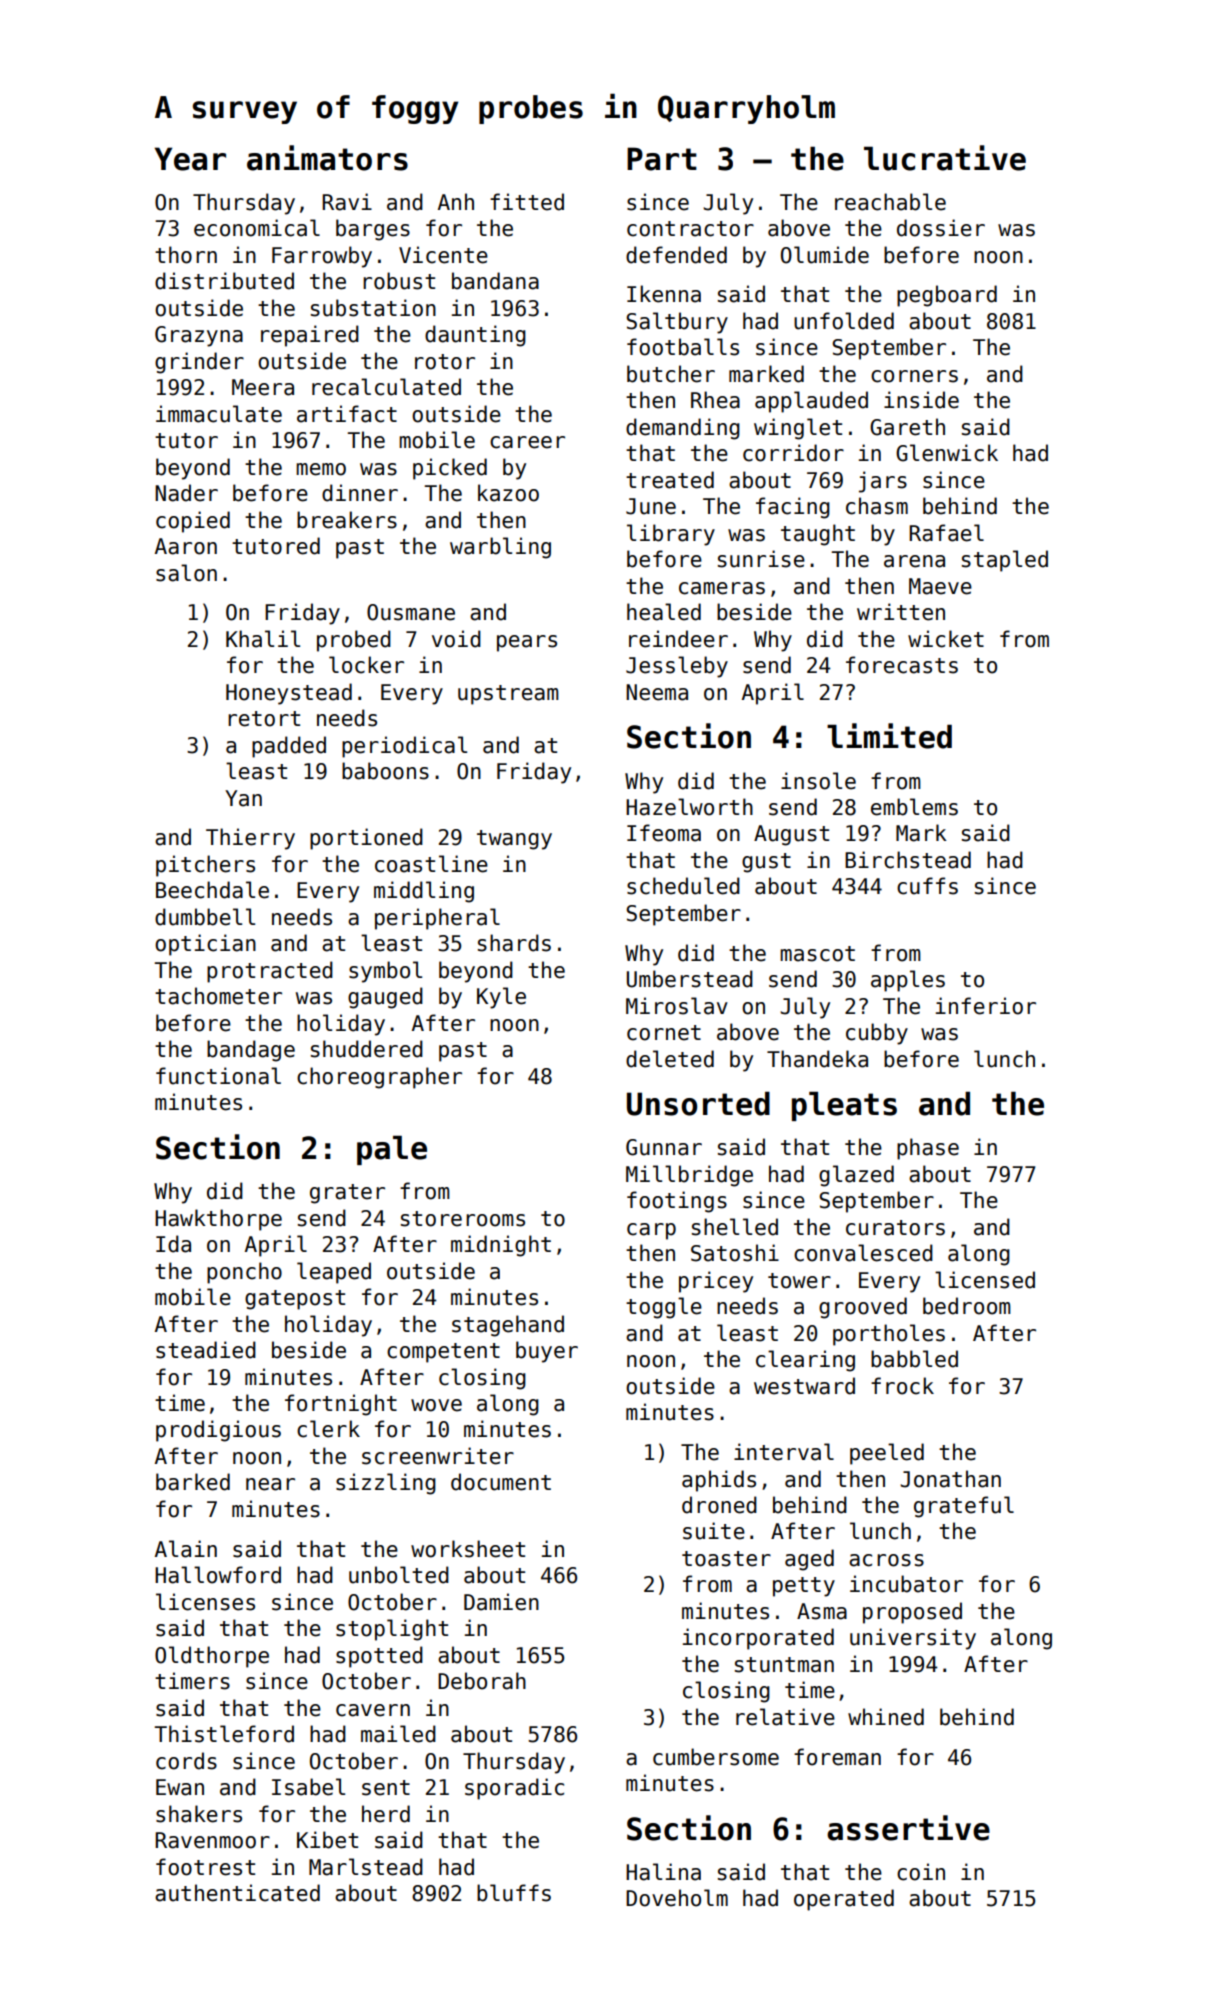 The image size is (1216, 2003). Describe the element at coordinates (908, 860) in the document. I see `Birchstead` at that location.
